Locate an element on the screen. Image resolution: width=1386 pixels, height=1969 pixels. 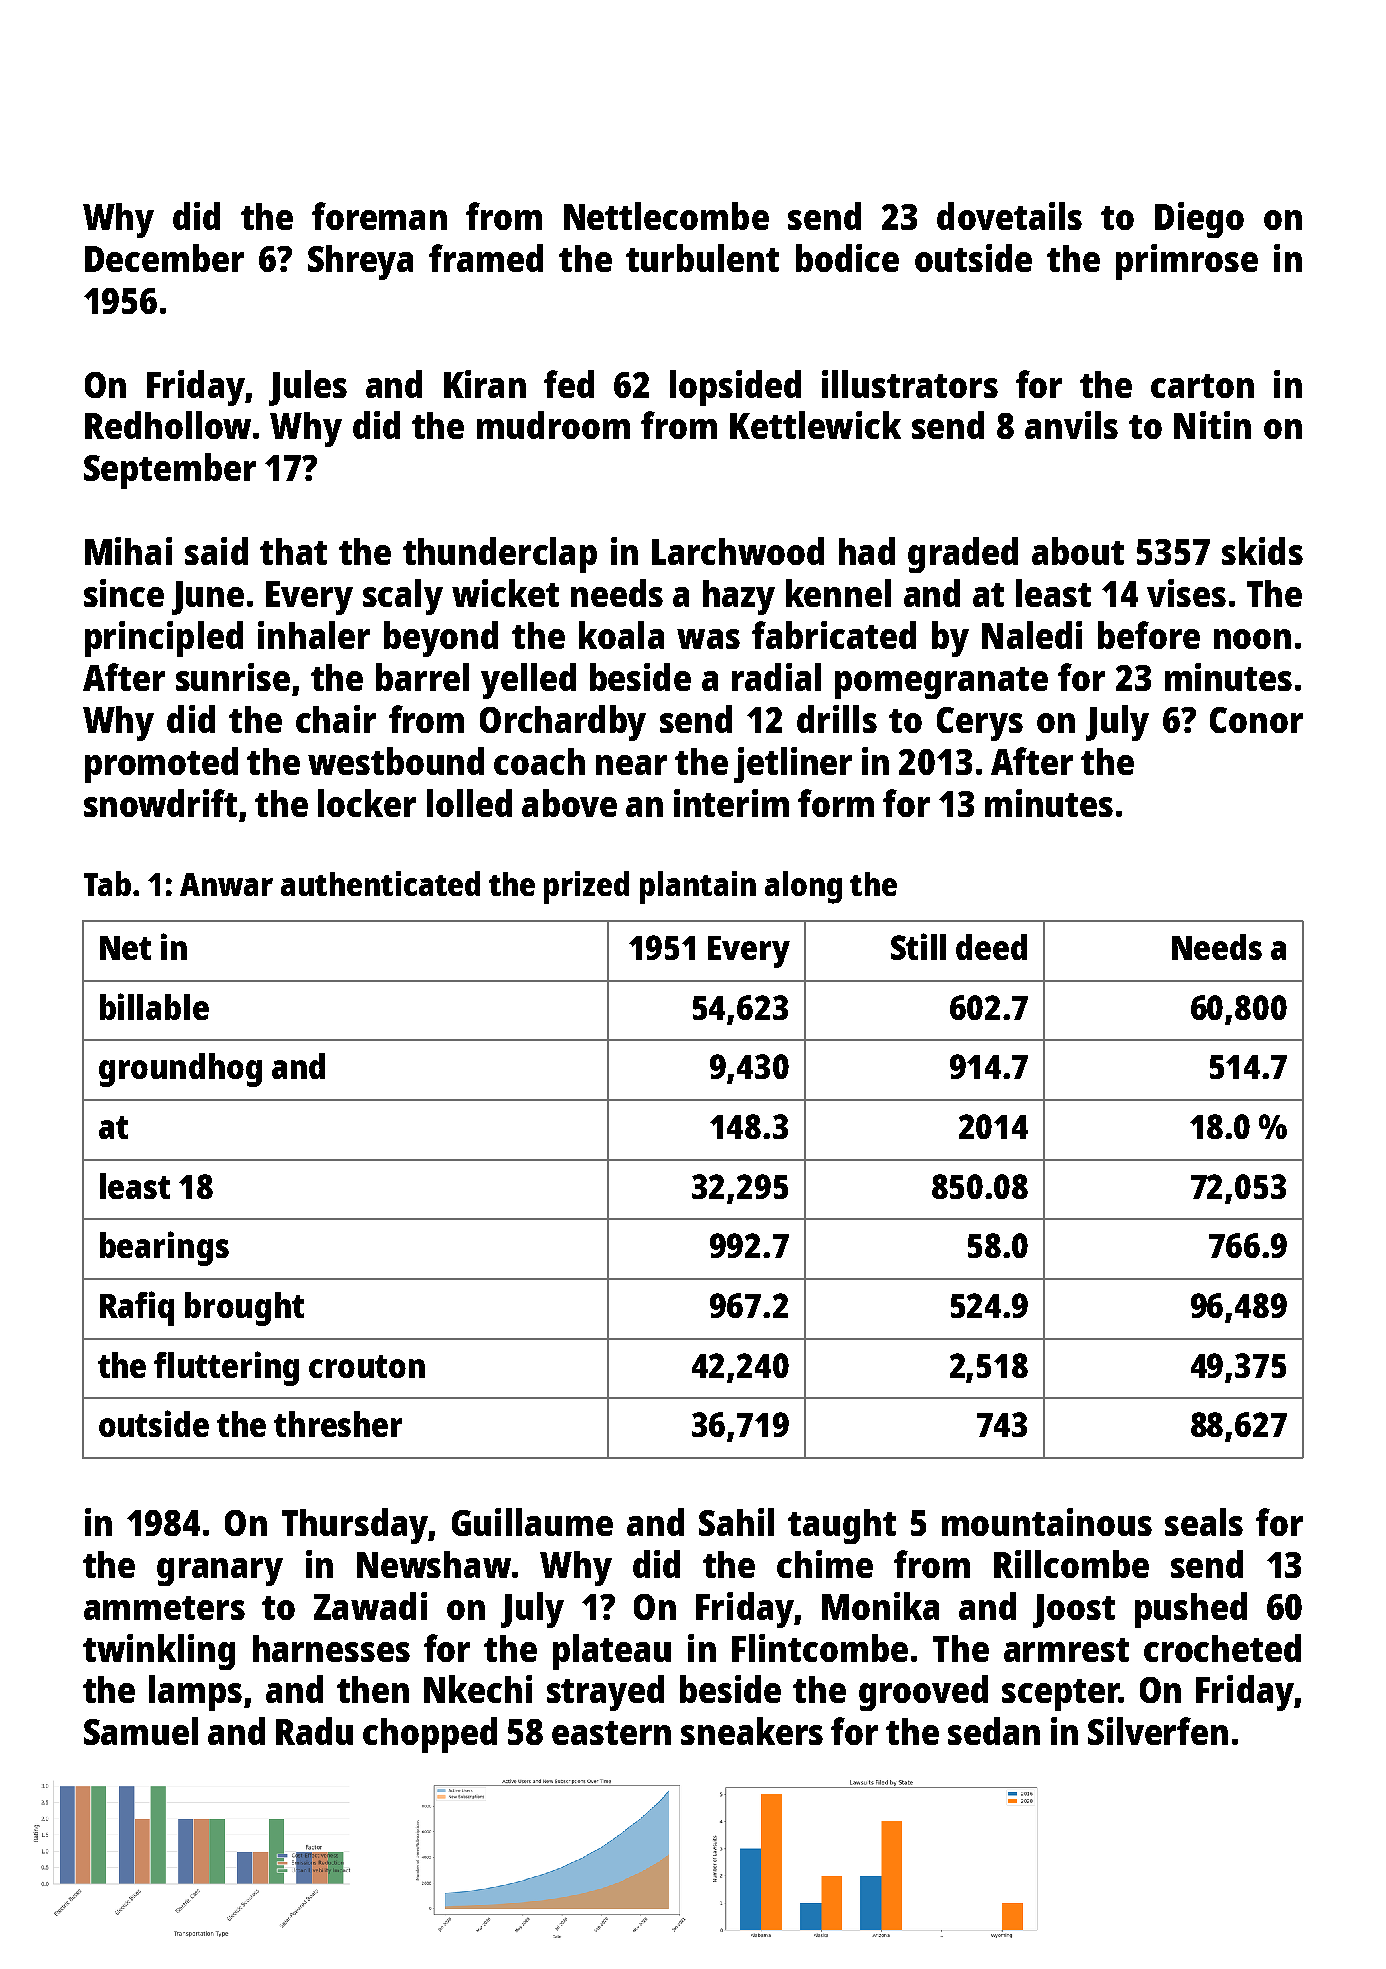
crouton is located at coordinates (367, 1366).
